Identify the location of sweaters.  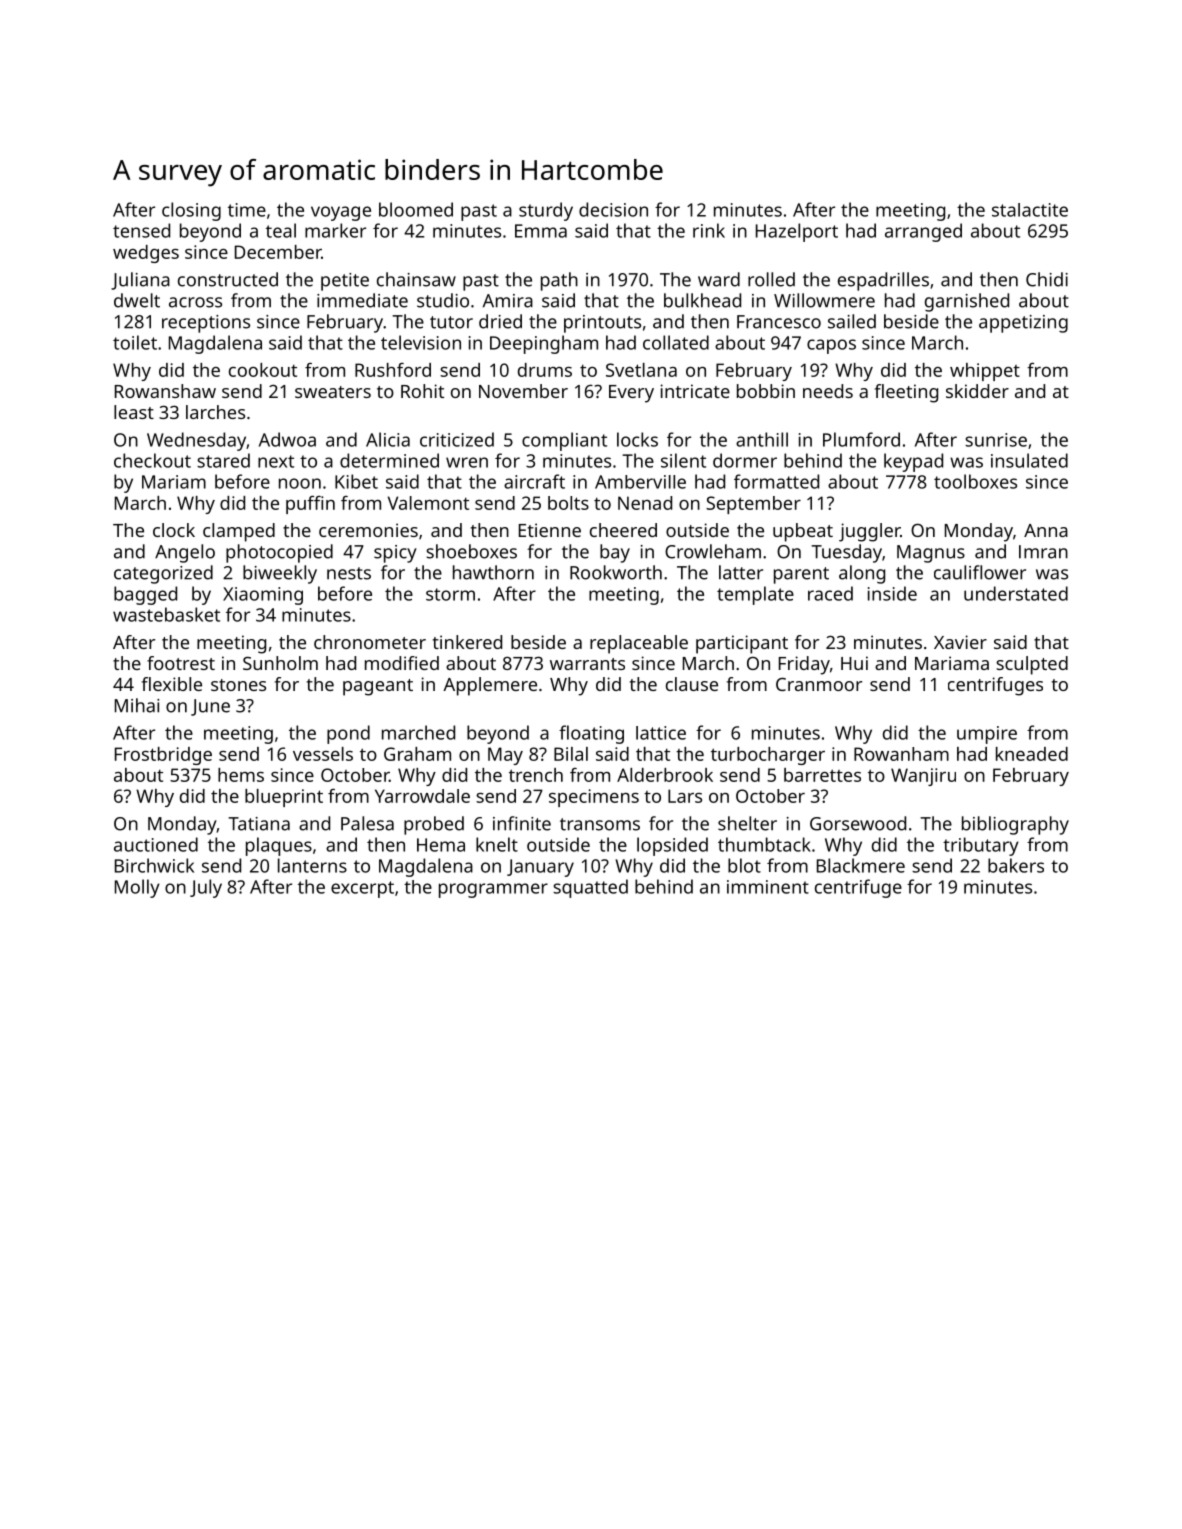
(333, 392).
